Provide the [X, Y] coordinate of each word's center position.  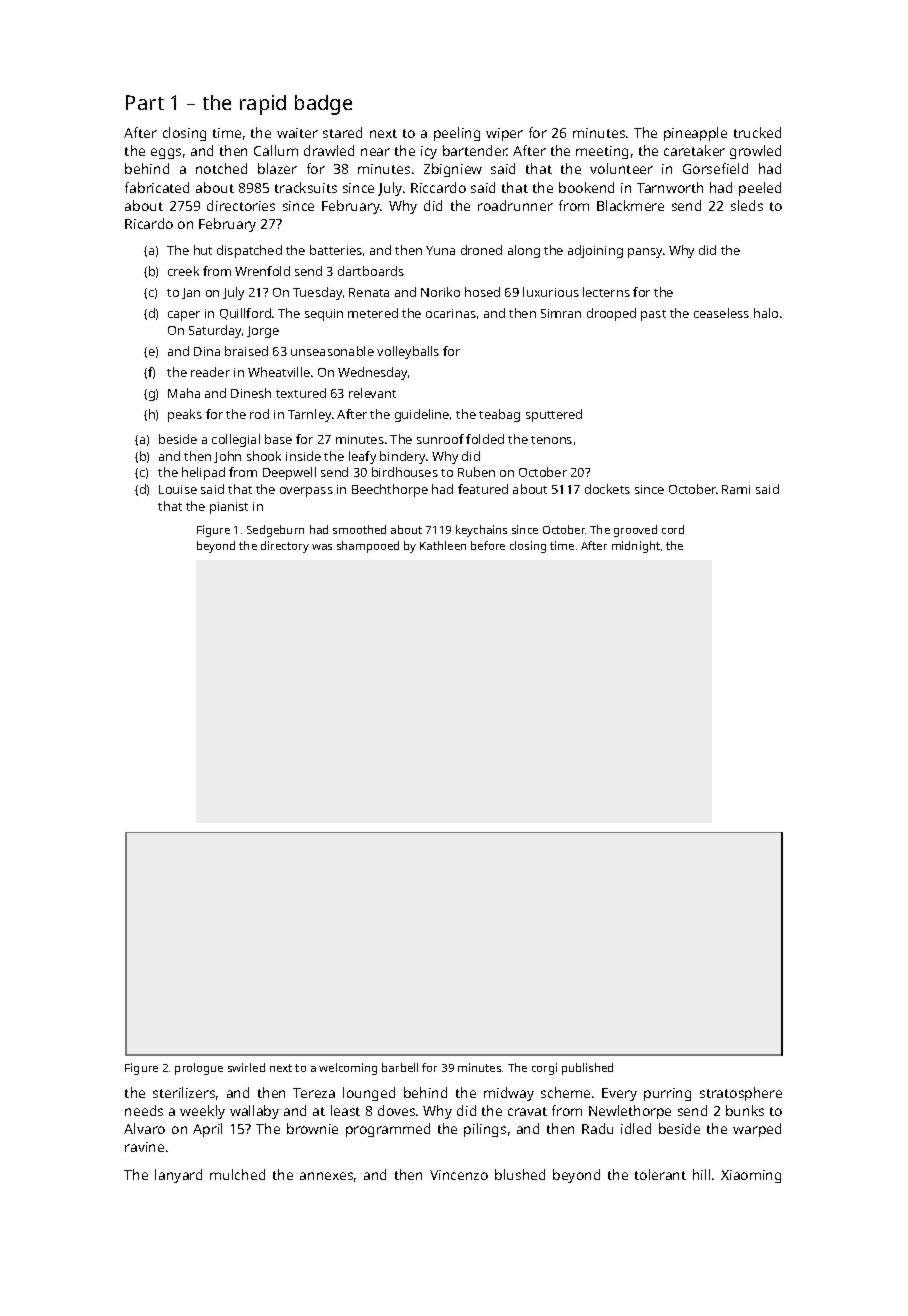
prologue [199, 1069]
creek [183, 271]
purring [667, 1094]
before [488, 545]
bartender [475, 150]
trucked [757, 132]
